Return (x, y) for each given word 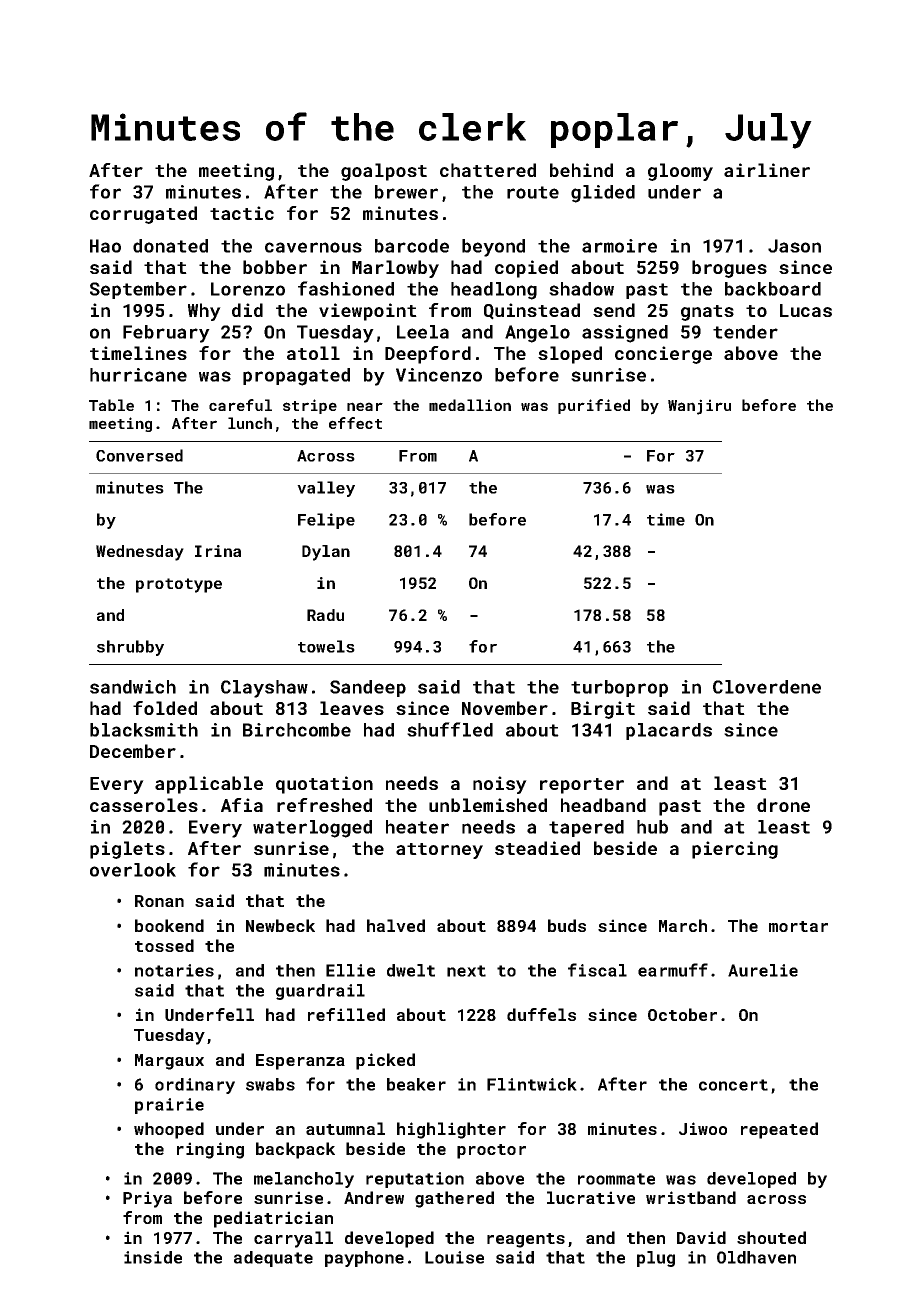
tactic (242, 213)
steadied (537, 848)
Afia (242, 805)
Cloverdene (767, 687)
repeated (779, 1130)
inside (153, 1257)
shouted (771, 1237)
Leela (423, 332)
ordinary (195, 1086)
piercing (735, 850)
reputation (415, 1180)
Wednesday (140, 553)
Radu (325, 615)
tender (745, 332)
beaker (416, 1084)
